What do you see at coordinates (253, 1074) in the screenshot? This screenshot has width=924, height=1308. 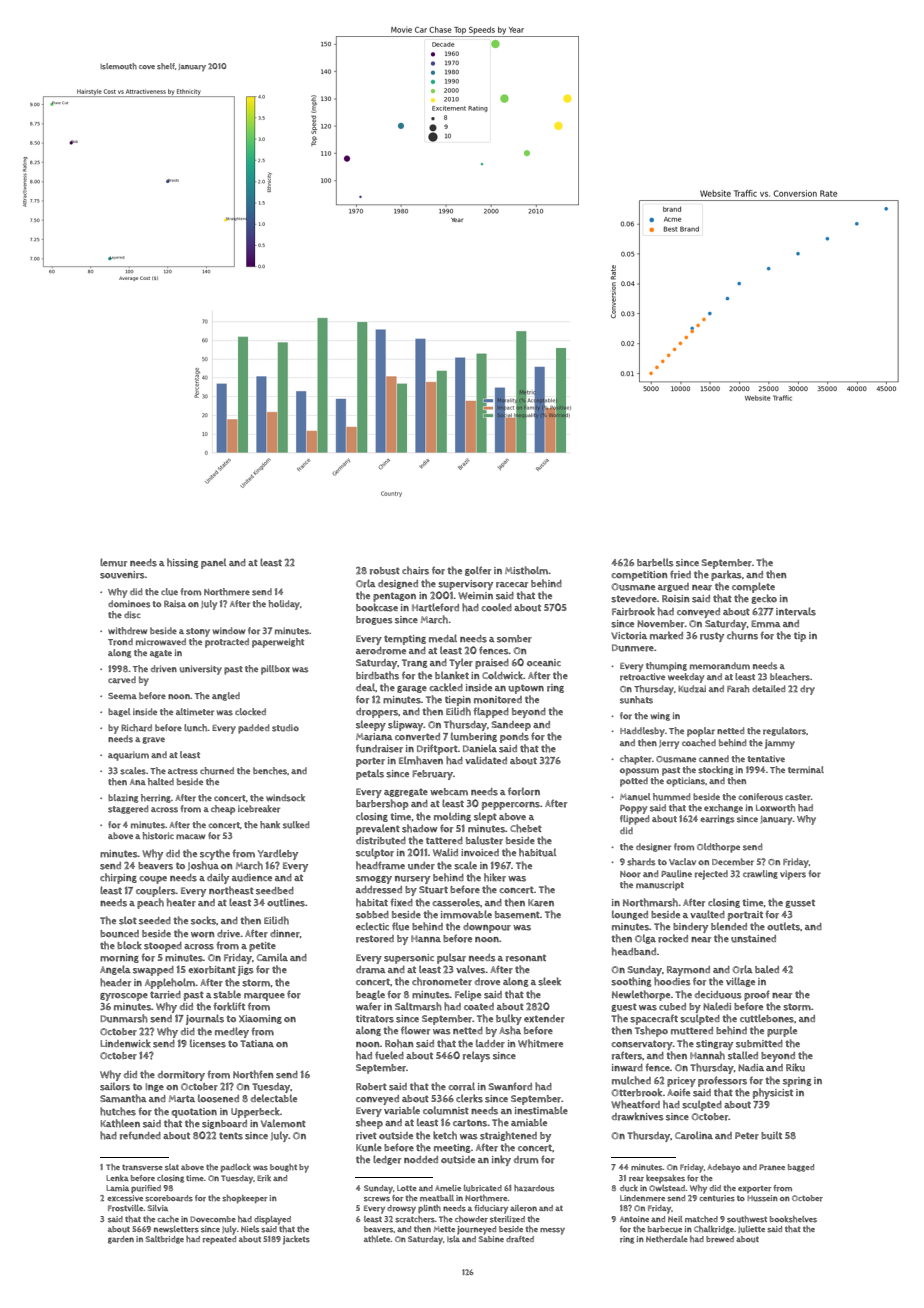 I see `Northfen` at bounding box center [253, 1074].
